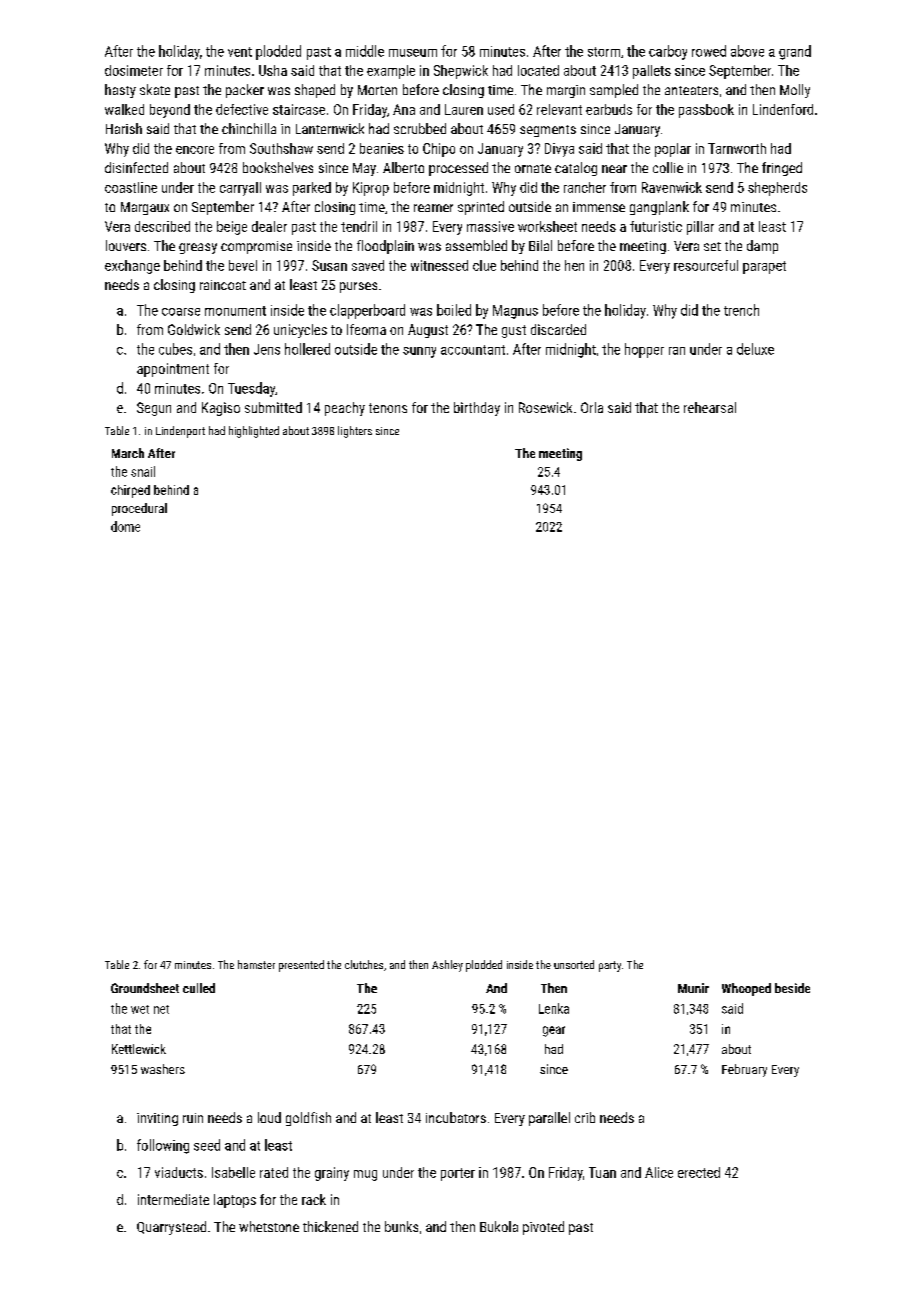 Image resolution: width=924 pixels, height=1308 pixels. What do you see at coordinates (139, 509) in the image?
I see `procedural` at bounding box center [139, 509].
